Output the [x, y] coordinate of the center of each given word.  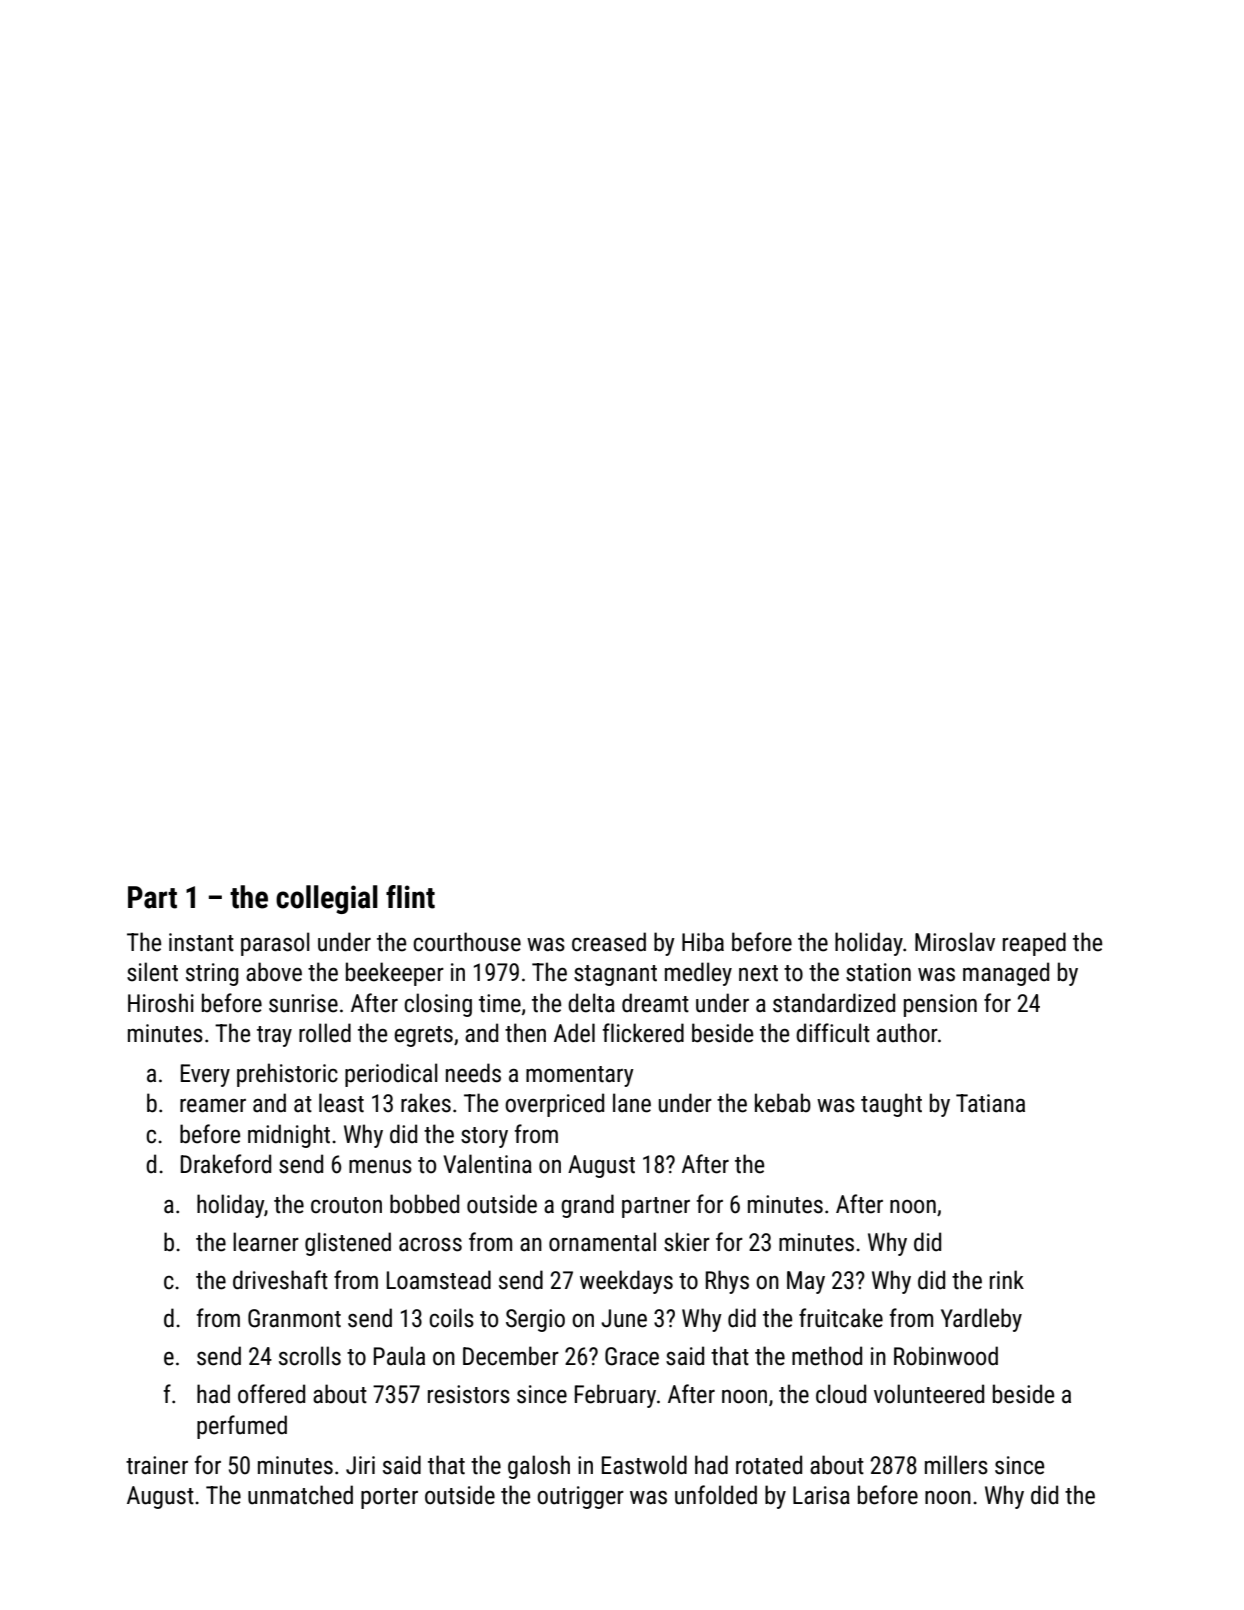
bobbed [424, 1204]
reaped [1034, 944]
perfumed [242, 1427]
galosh [539, 1467]
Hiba [703, 942]
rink [1007, 1279]
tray [274, 1036]
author [907, 1033]
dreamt [655, 1003]
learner [266, 1242]
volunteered [929, 1394]
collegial [327, 899]
